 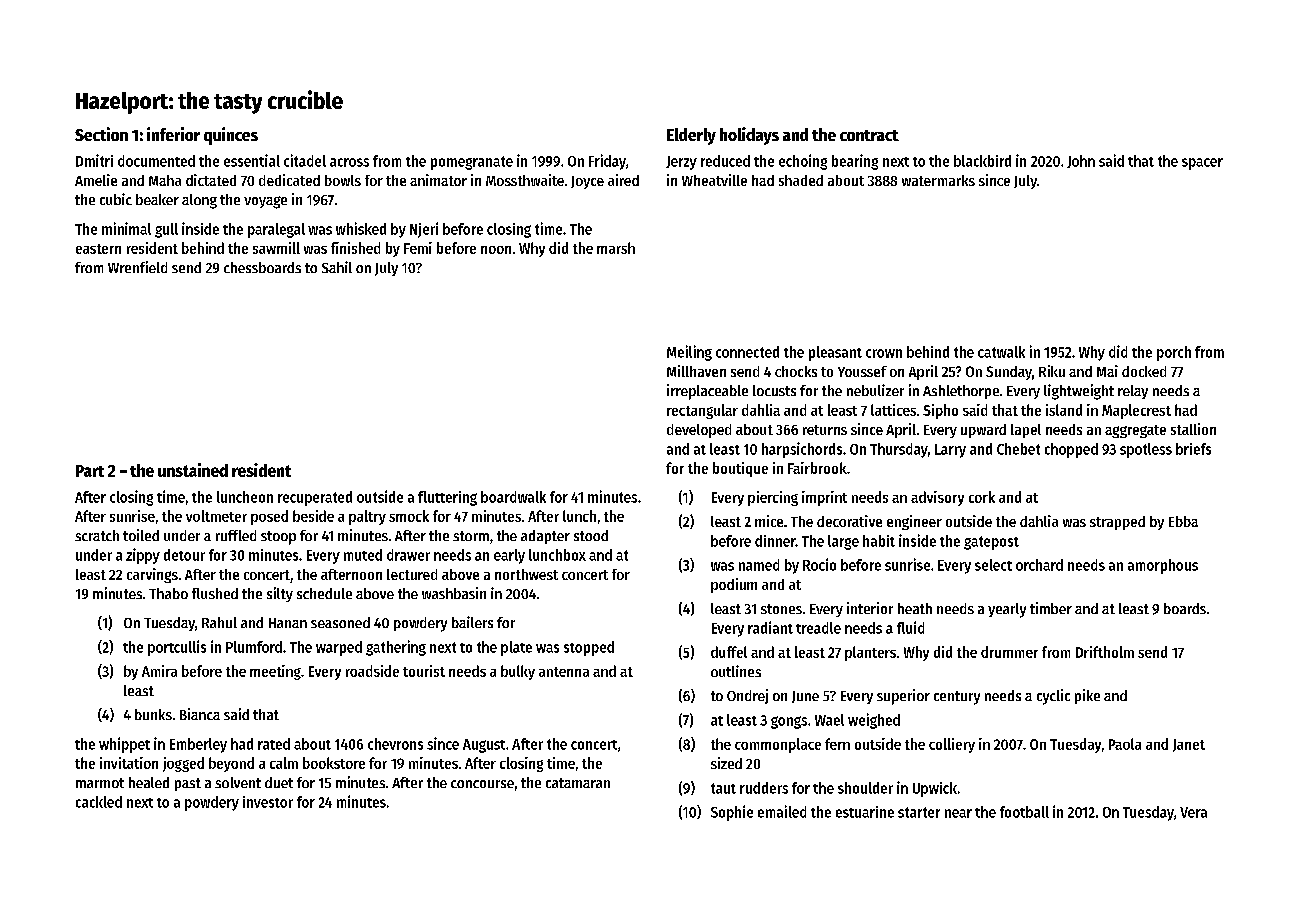 What do you see at coordinates (691, 136) in the document?
I see `Elderly` at bounding box center [691, 136].
